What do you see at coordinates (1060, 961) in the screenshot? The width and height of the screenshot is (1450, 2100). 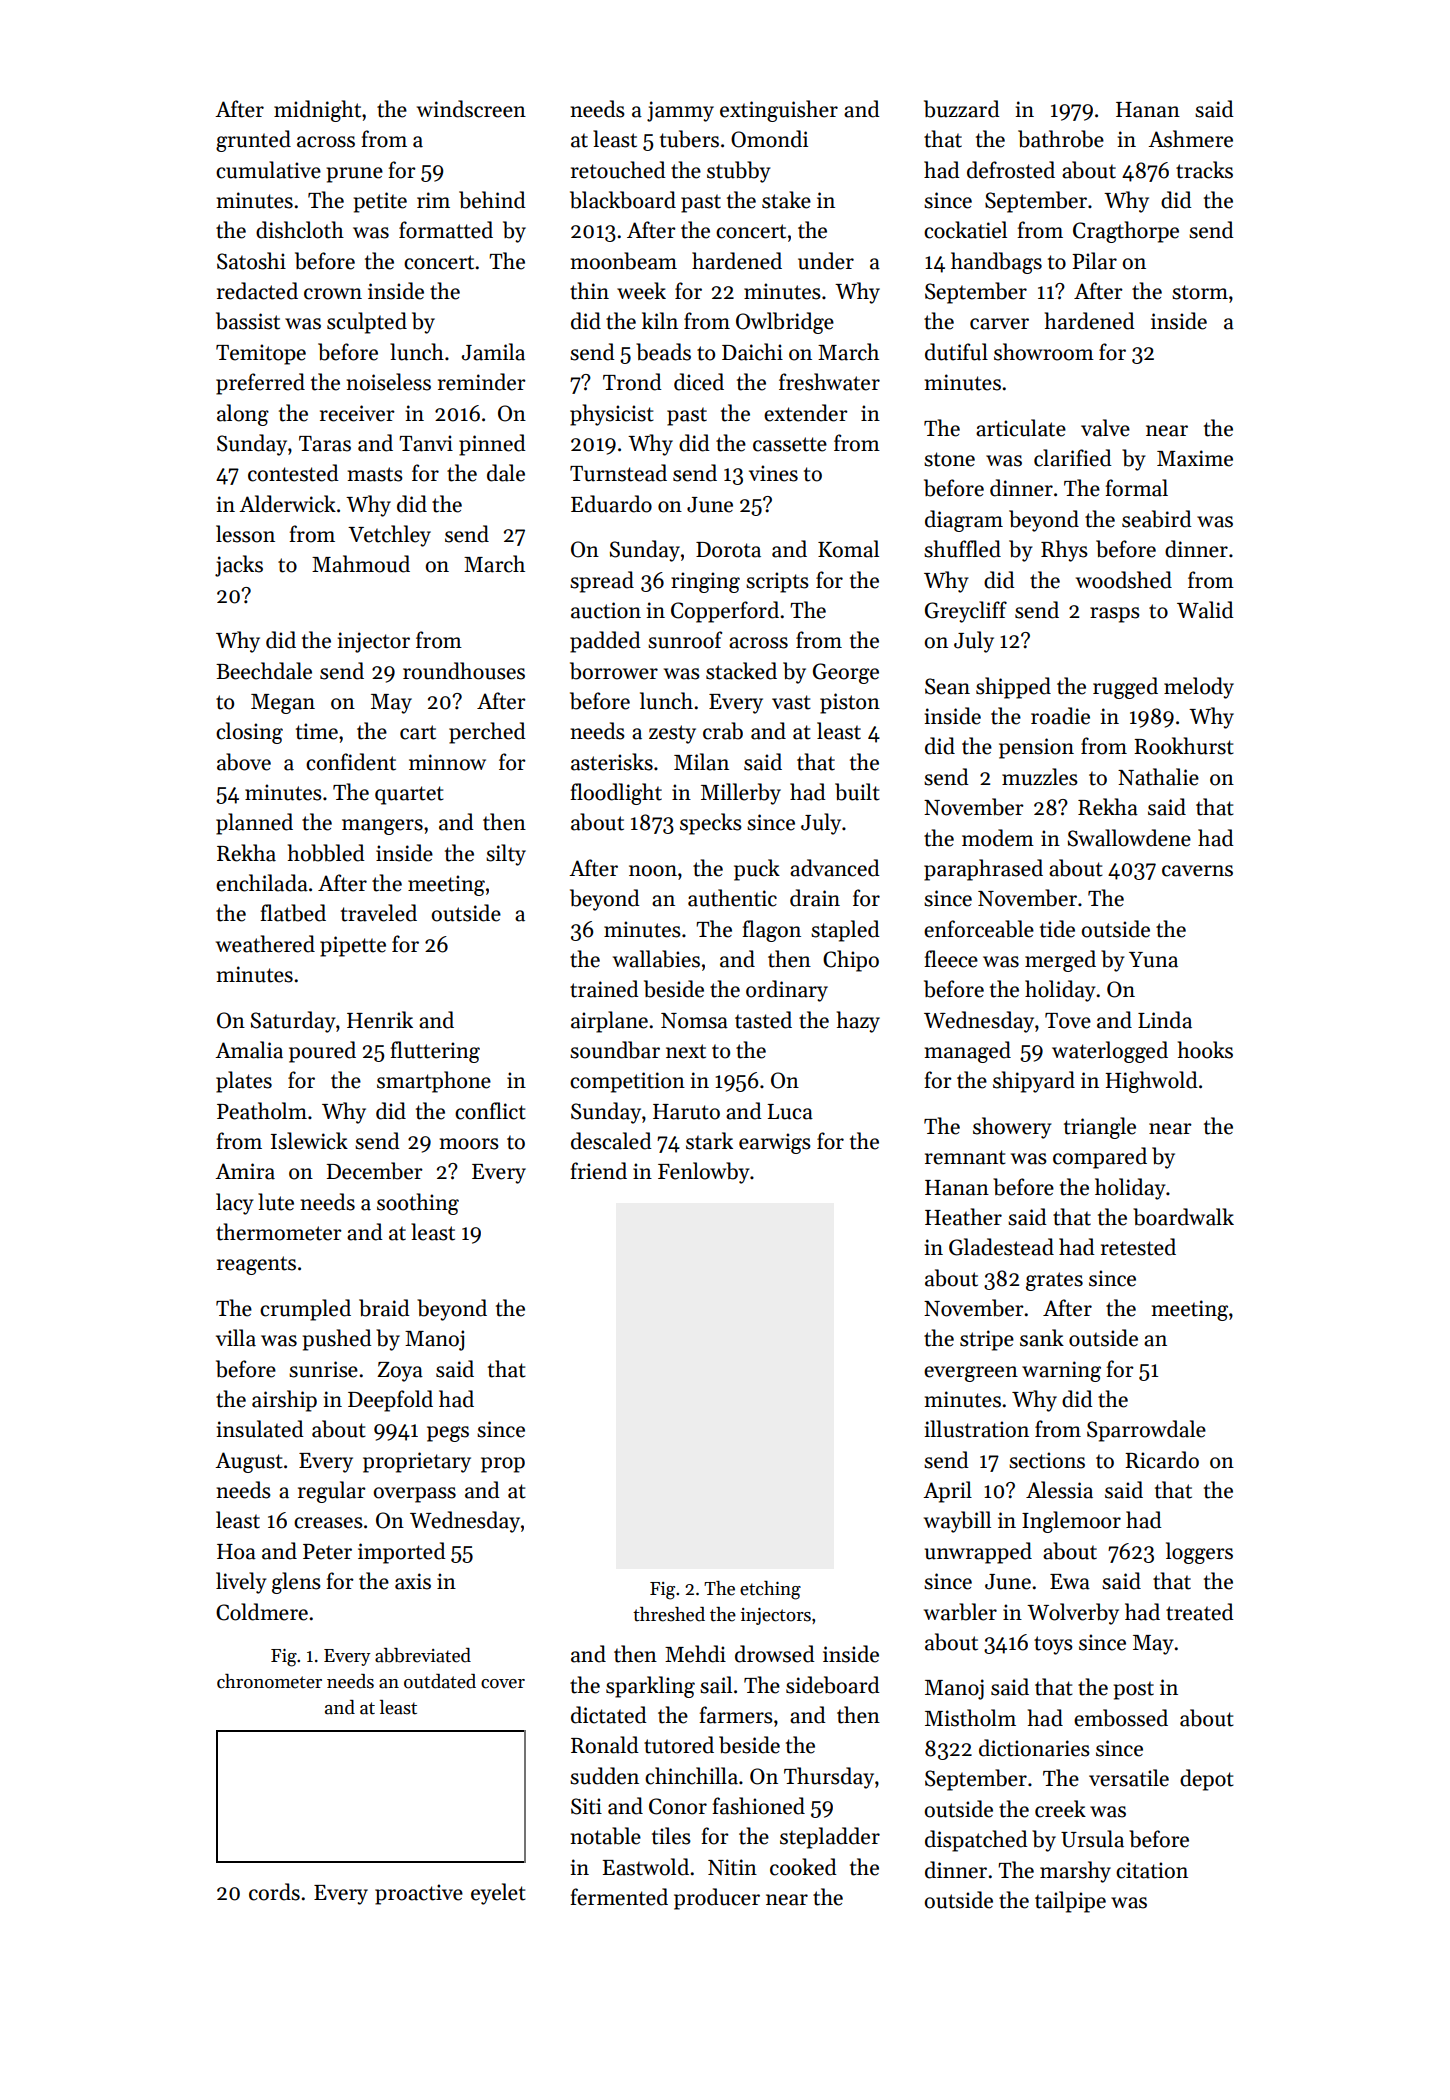 I see `merged` at bounding box center [1060, 961].
